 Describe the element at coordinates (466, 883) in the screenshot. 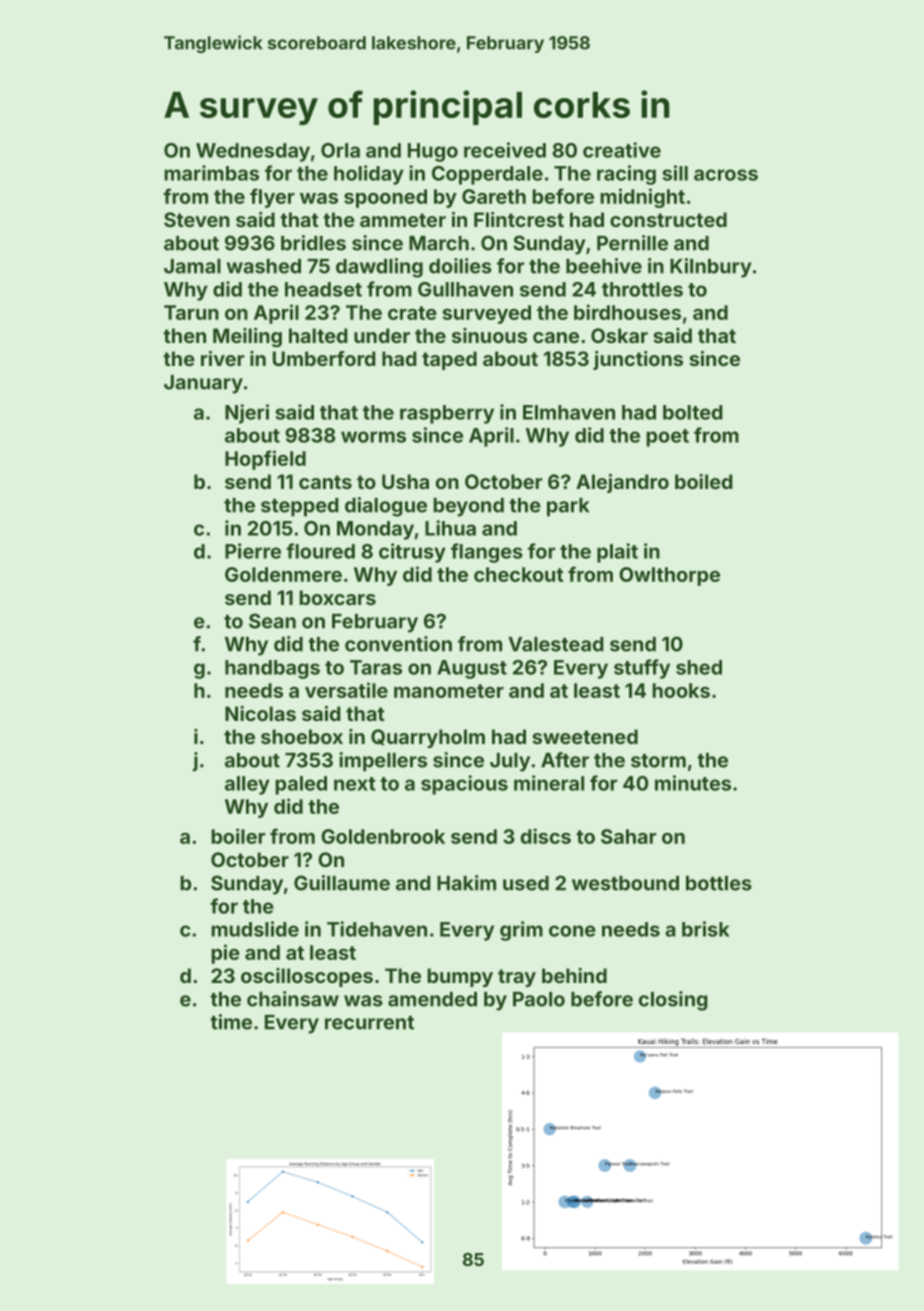

I see `Hakim` at that location.
